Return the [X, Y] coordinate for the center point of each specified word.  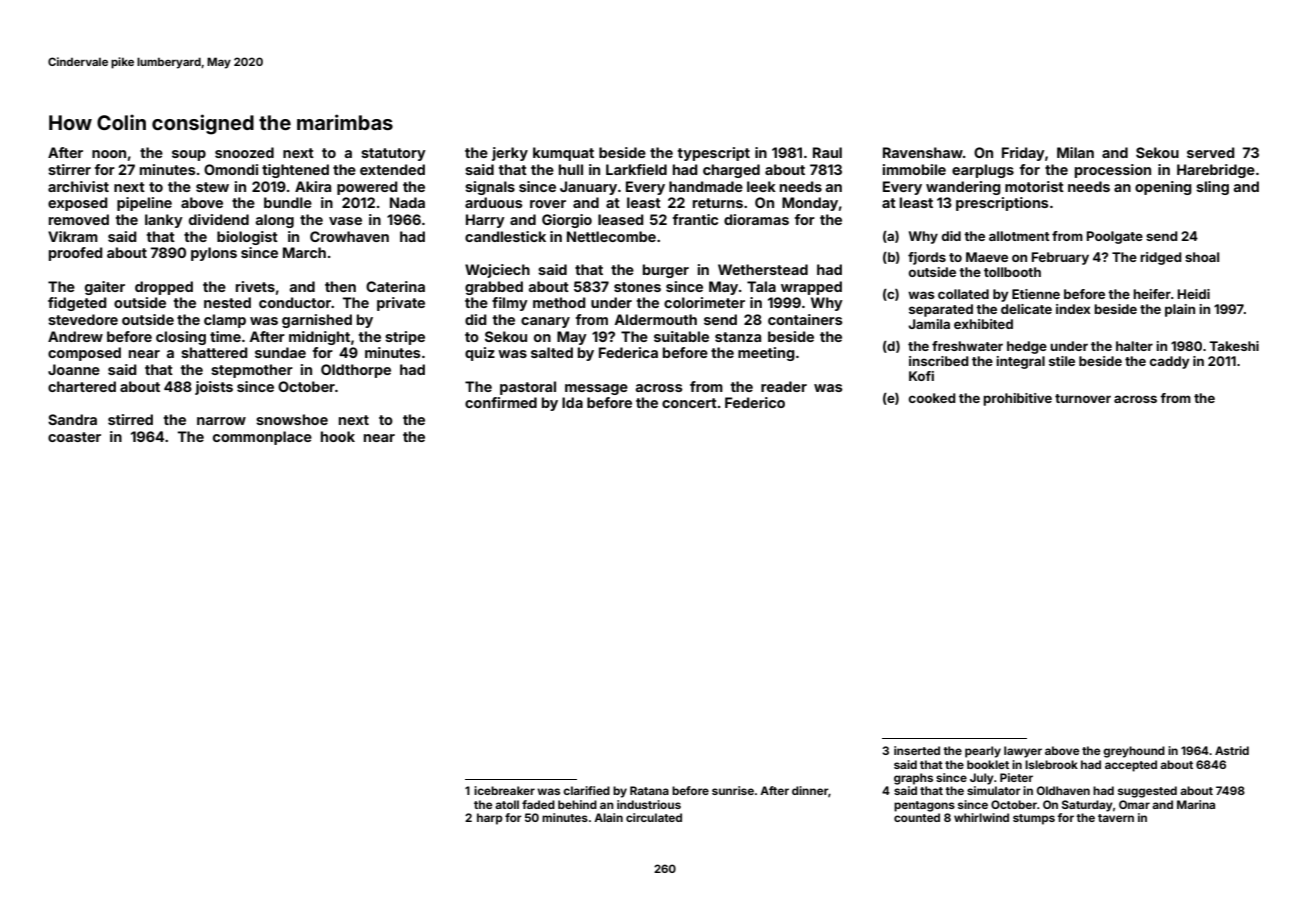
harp [490, 819]
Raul [827, 152]
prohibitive [1017, 399]
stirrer [69, 169]
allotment [1019, 236]
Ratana [649, 790]
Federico [755, 402]
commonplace [262, 438]
